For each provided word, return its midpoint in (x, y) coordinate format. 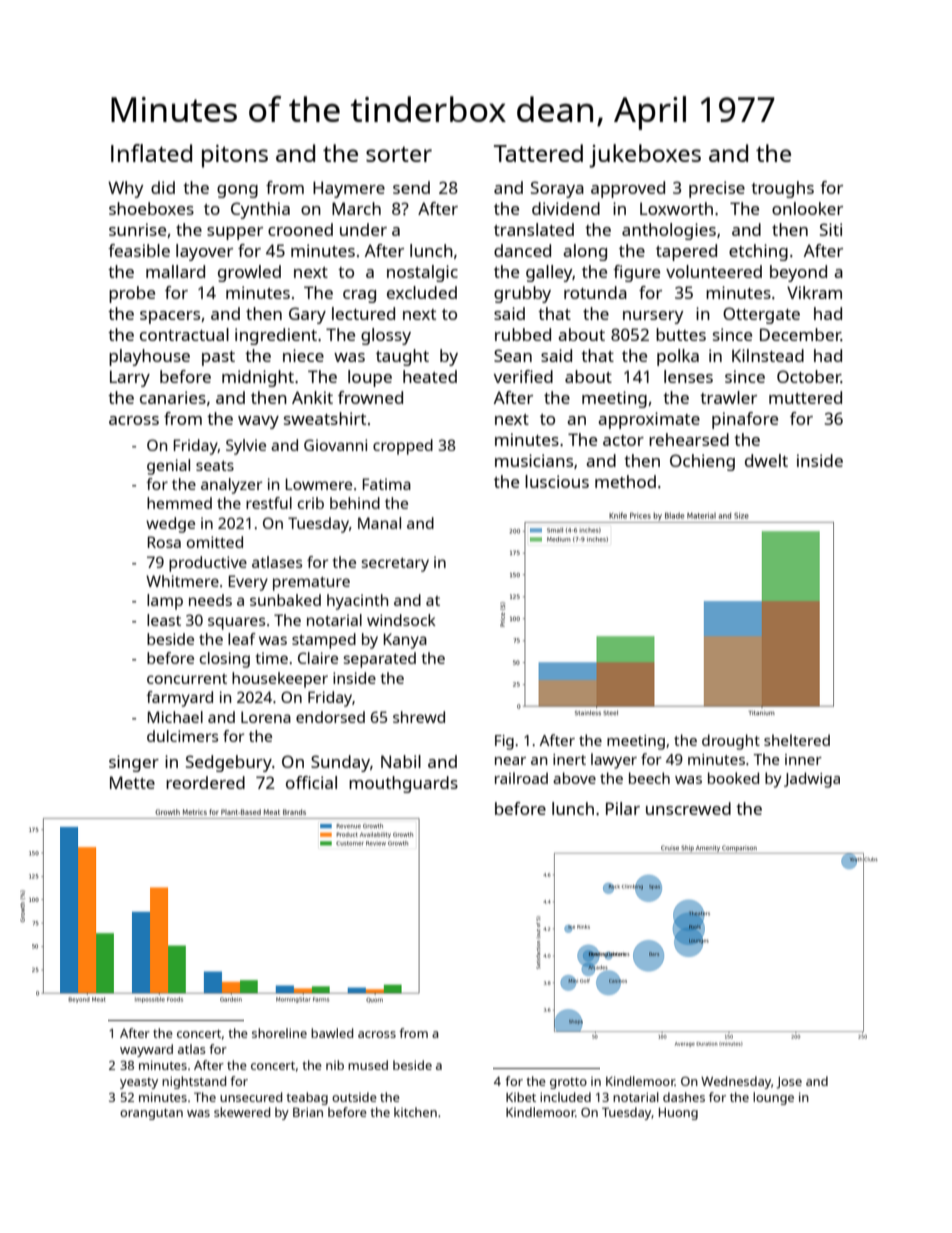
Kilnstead (768, 355)
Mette (132, 782)
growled (249, 273)
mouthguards (403, 784)
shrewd (419, 717)
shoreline (279, 1033)
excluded (422, 292)
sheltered (797, 740)
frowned (370, 397)
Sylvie (246, 447)
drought (731, 742)
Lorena (266, 717)
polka (678, 357)
